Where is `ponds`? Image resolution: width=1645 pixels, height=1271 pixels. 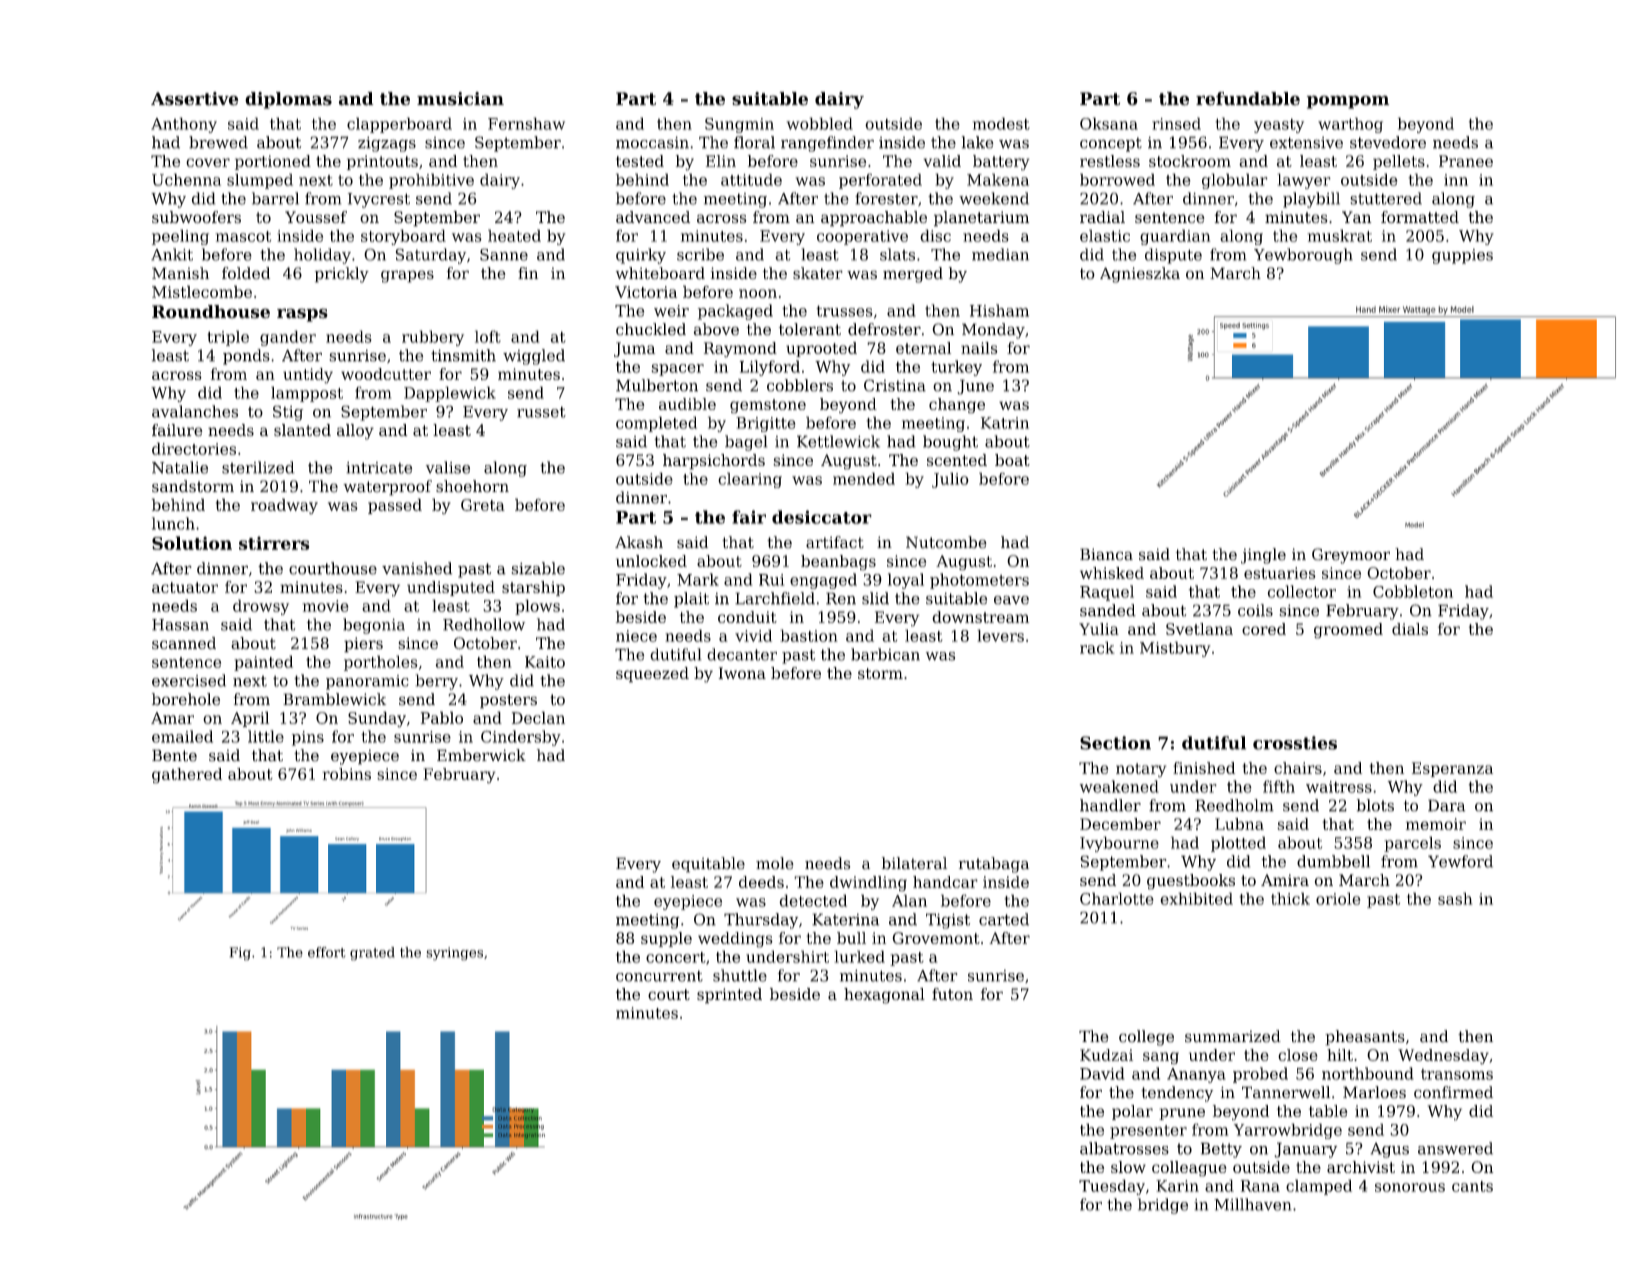 ponds is located at coordinates (246, 357).
